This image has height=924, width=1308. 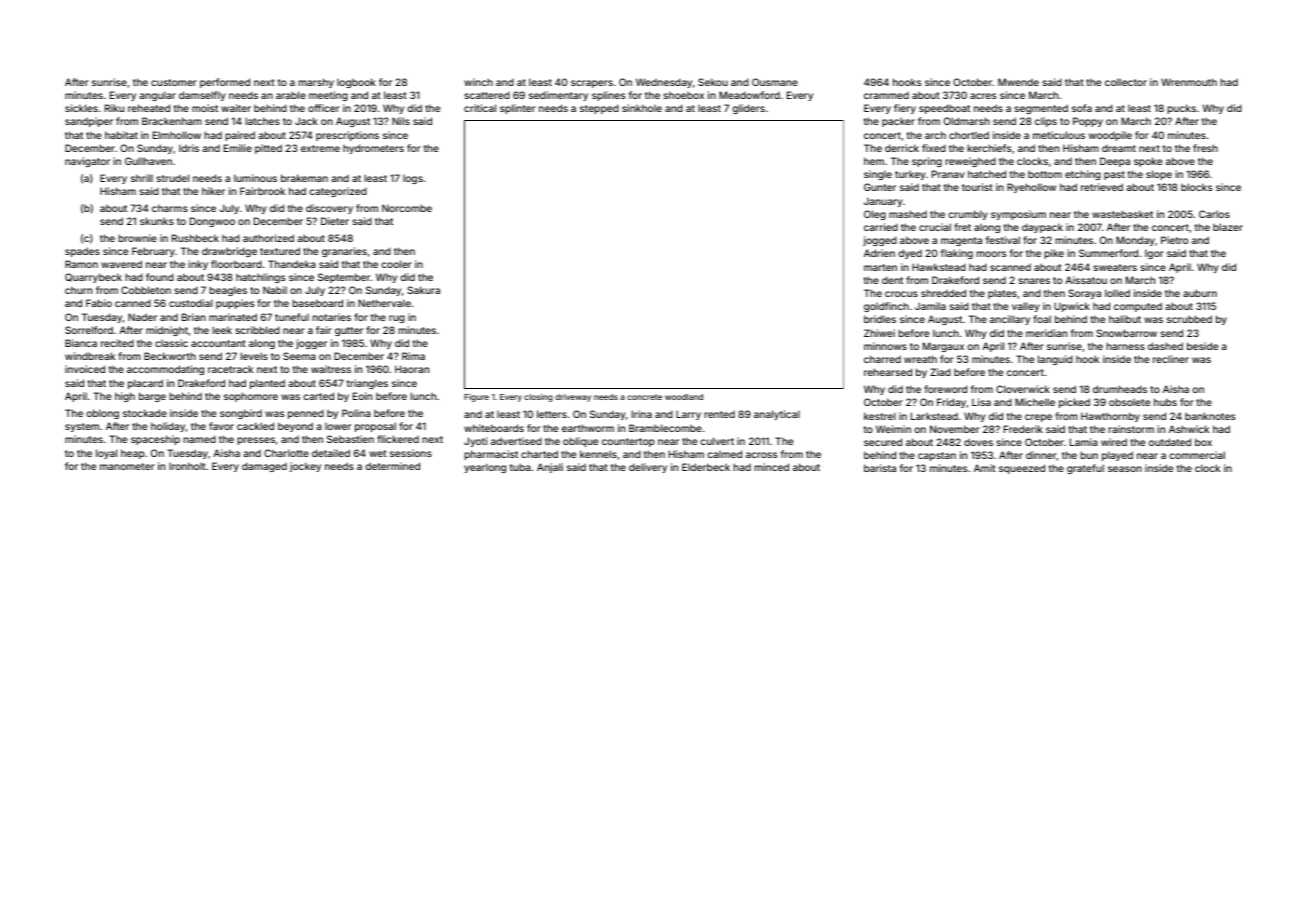 I want to click on Figure, so click(x=476, y=398).
